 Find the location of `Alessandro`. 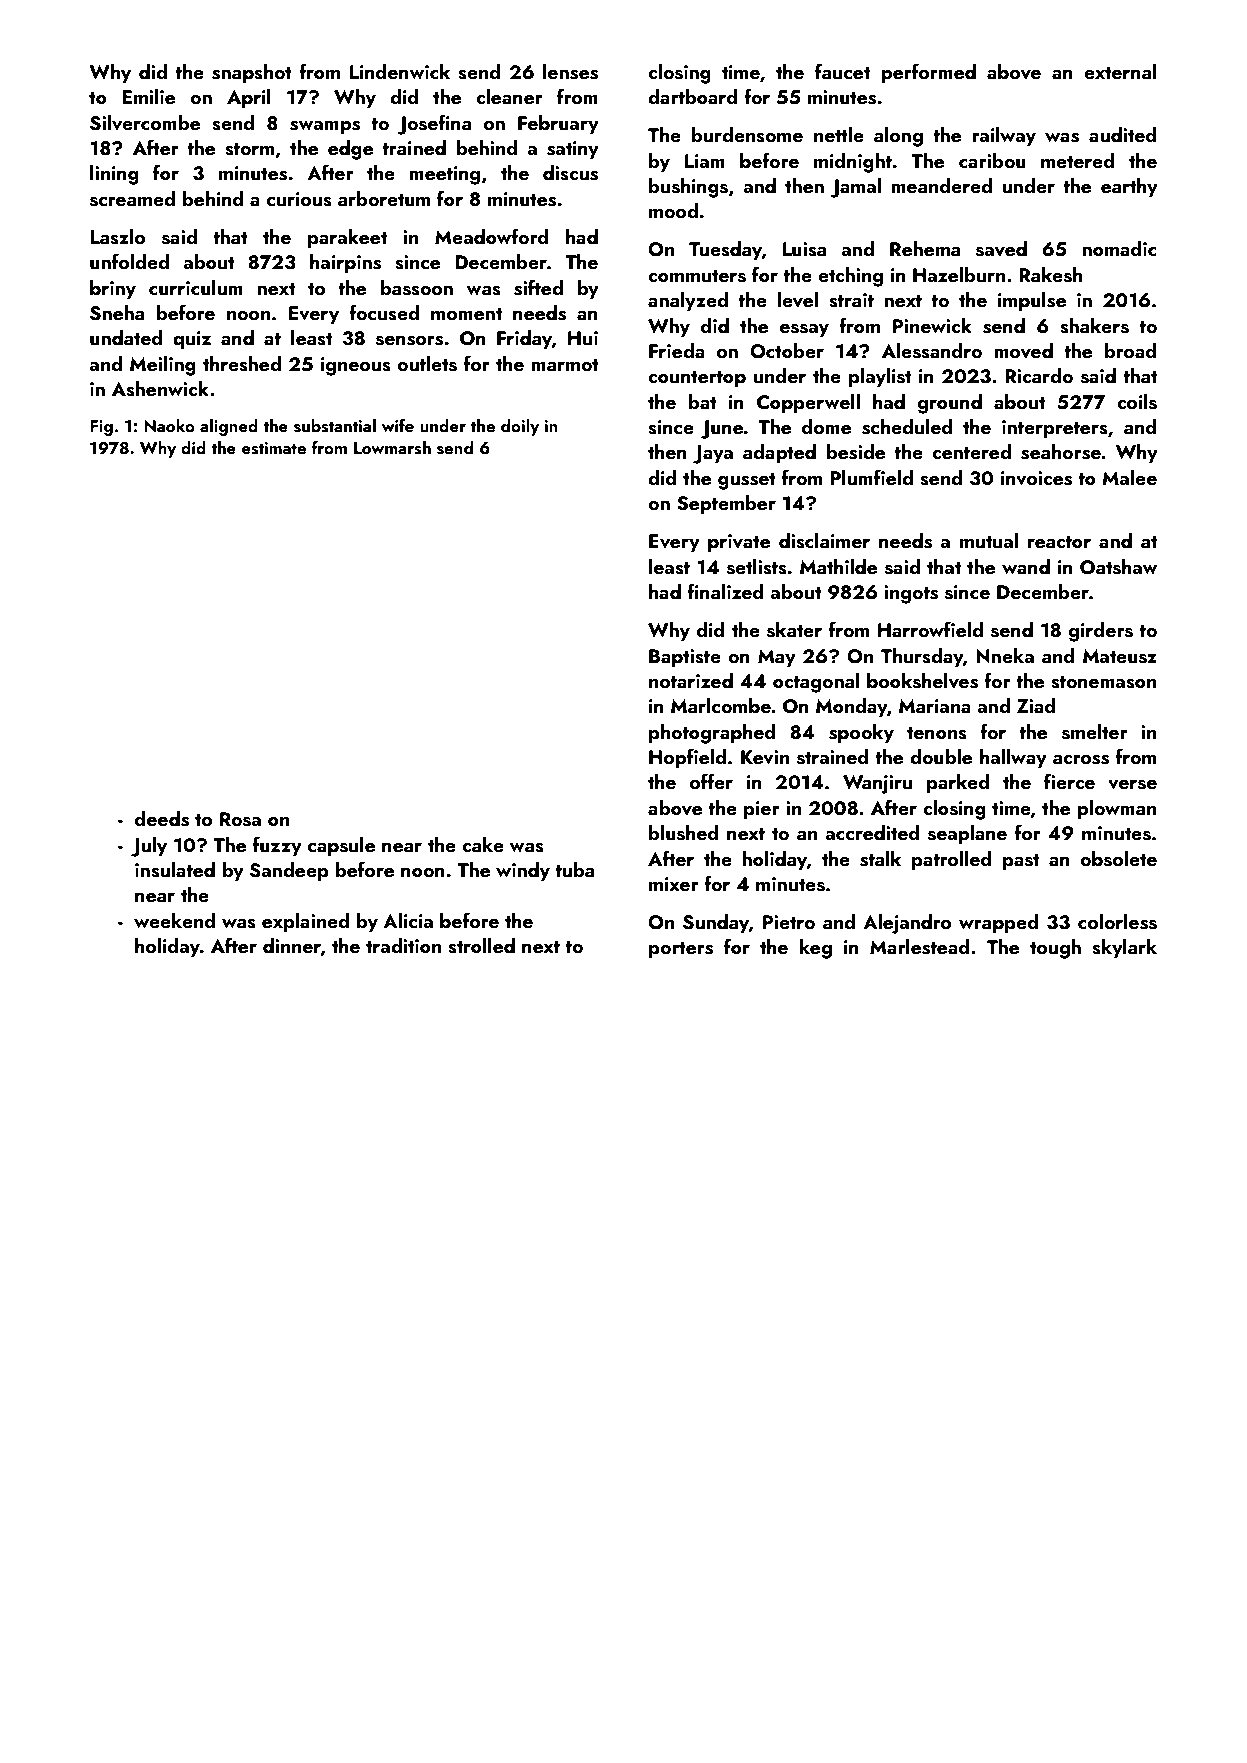

Alessandro is located at coordinates (932, 351).
